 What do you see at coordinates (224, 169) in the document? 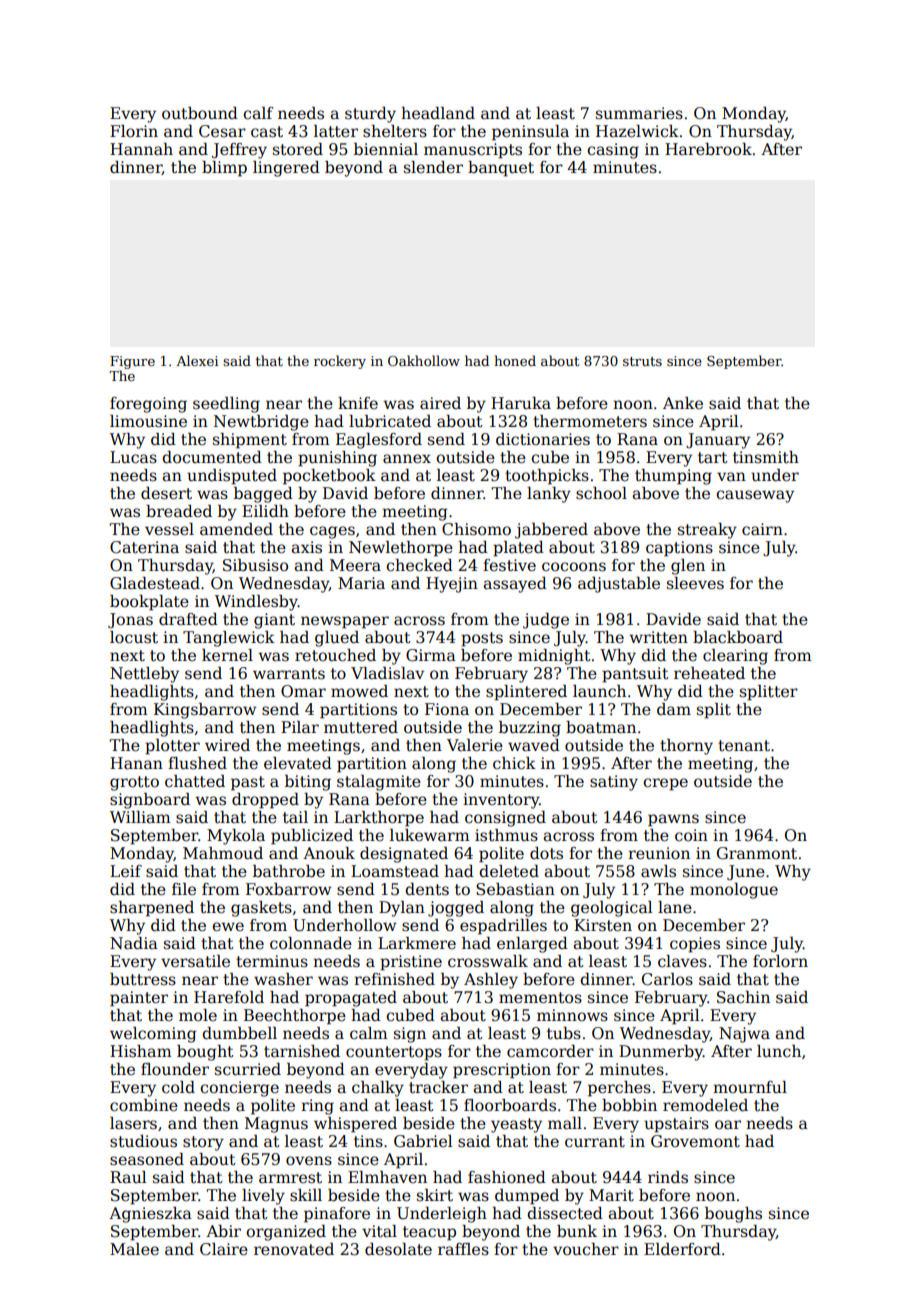
I see `blimp` at bounding box center [224, 169].
